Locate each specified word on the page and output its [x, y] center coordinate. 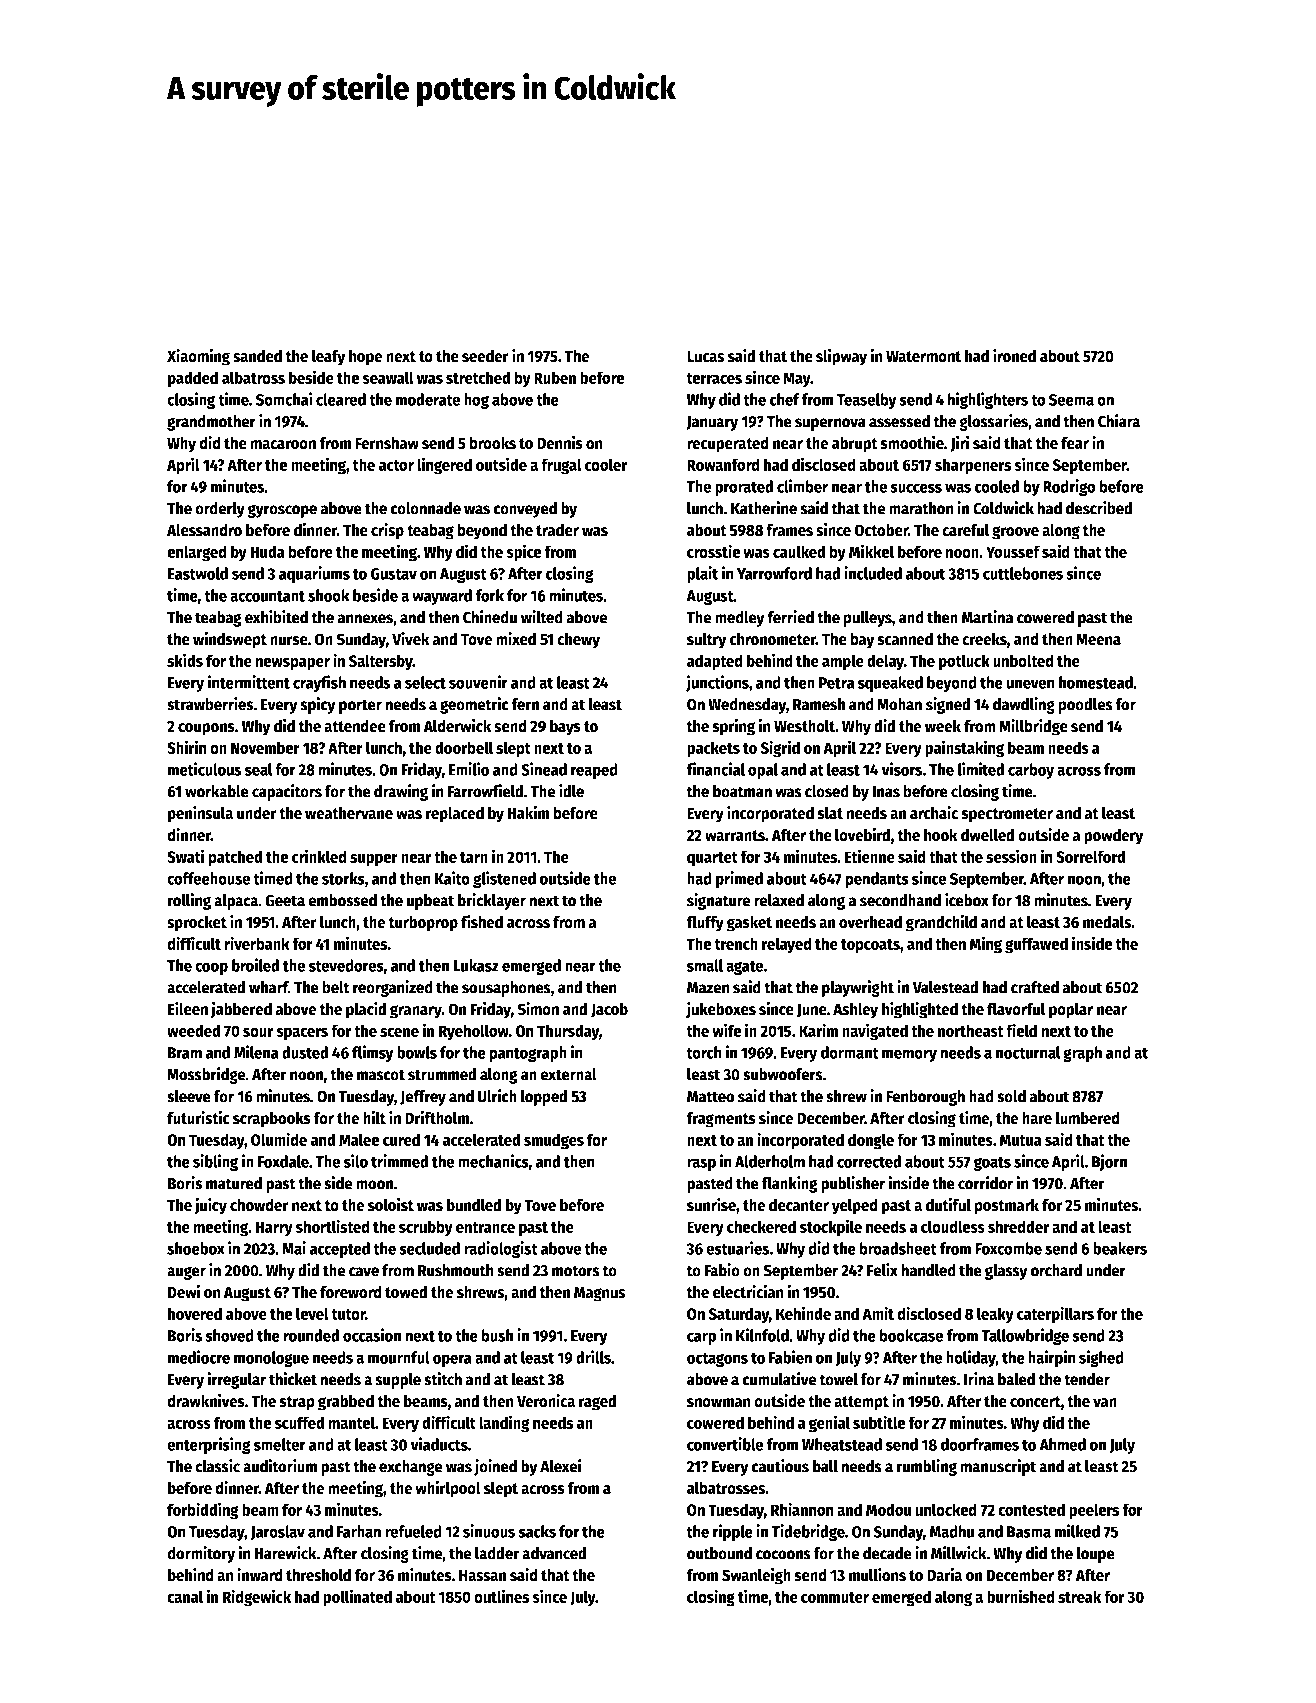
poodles [1085, 706]
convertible [725, 1444]
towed [406, 1292]
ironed [1014, 356]
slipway [841, 357]
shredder [1019, 1226]
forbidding [203, 1511]
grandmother [211, 423]
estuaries [737, 1248]
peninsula [200, 814]
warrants [735, 836]
